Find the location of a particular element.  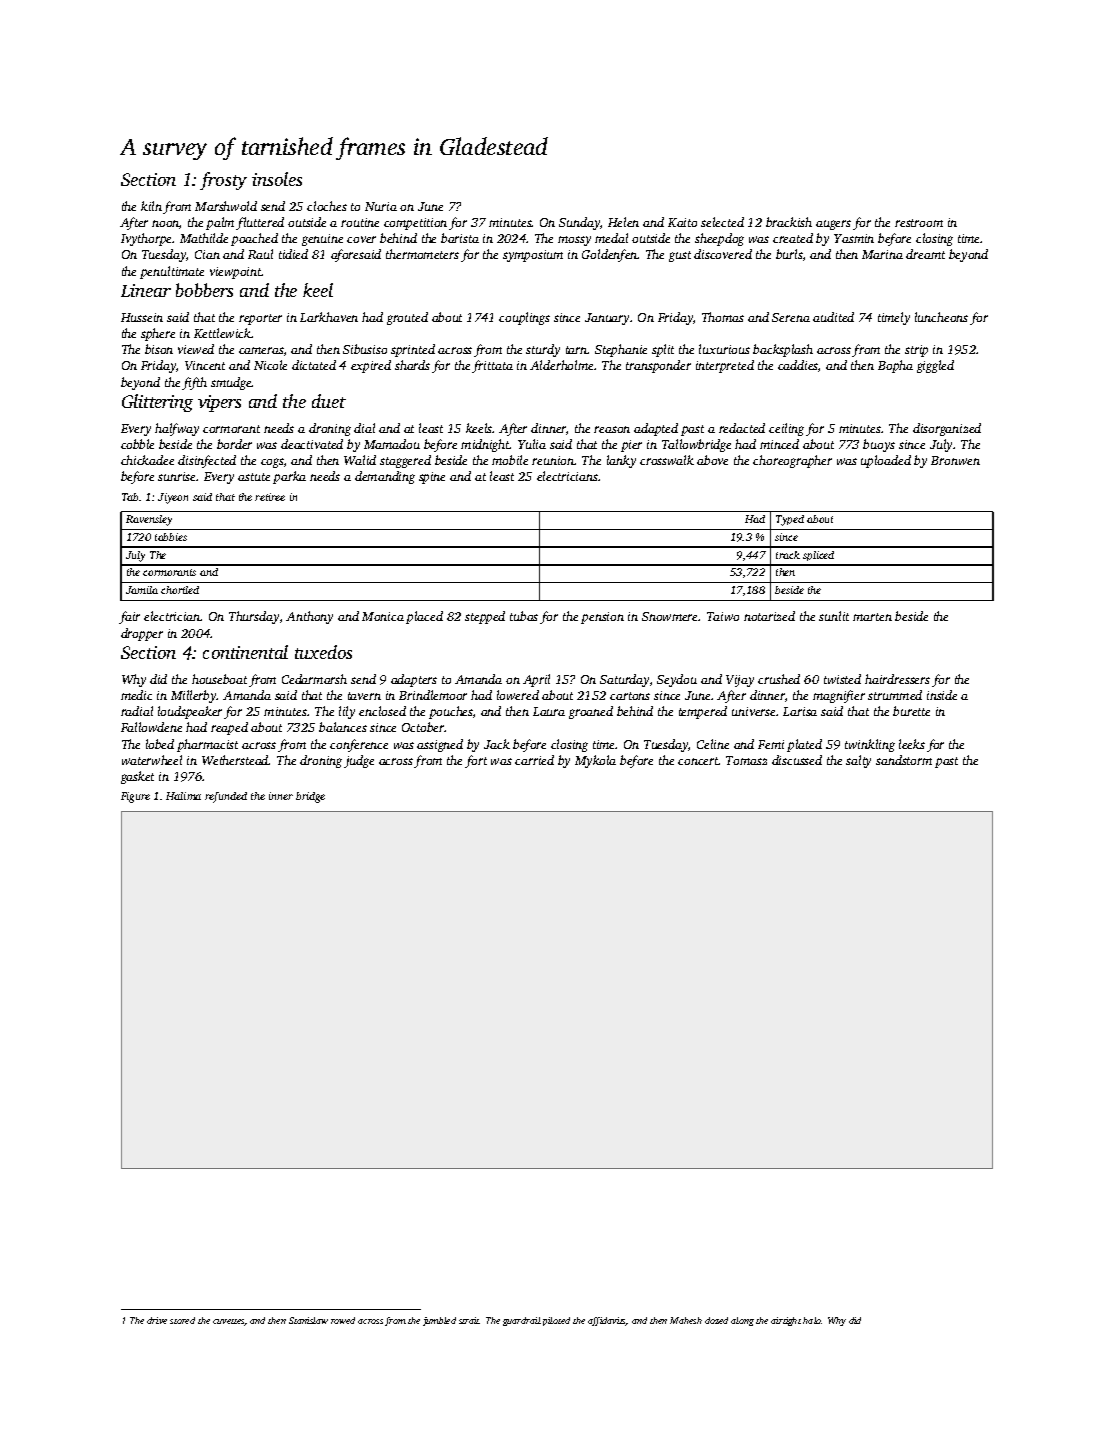

dozed is located at coordinates (716, 1320).
